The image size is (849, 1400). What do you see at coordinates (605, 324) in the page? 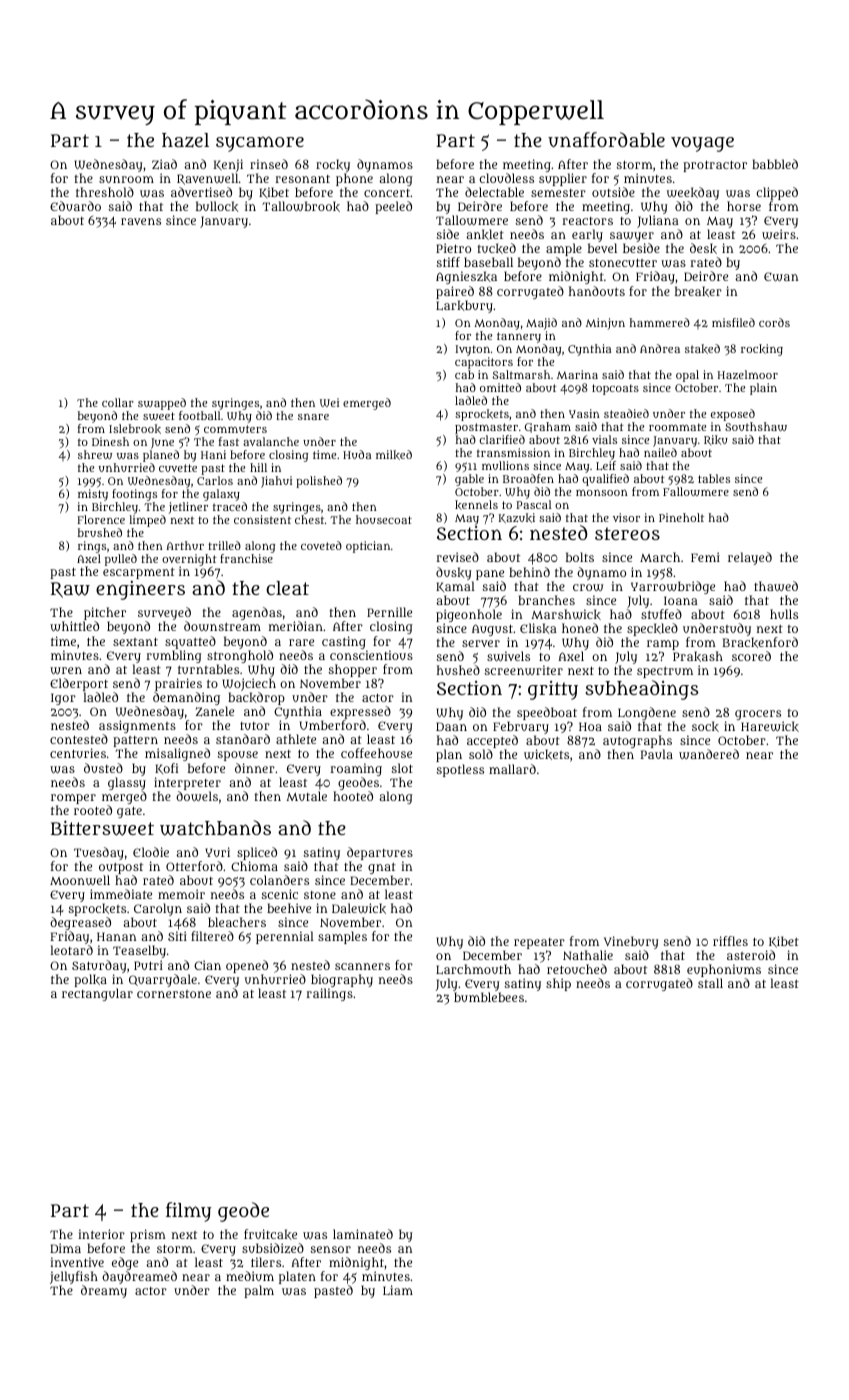
I see `Minjun` at bounding box center [605, 324].
